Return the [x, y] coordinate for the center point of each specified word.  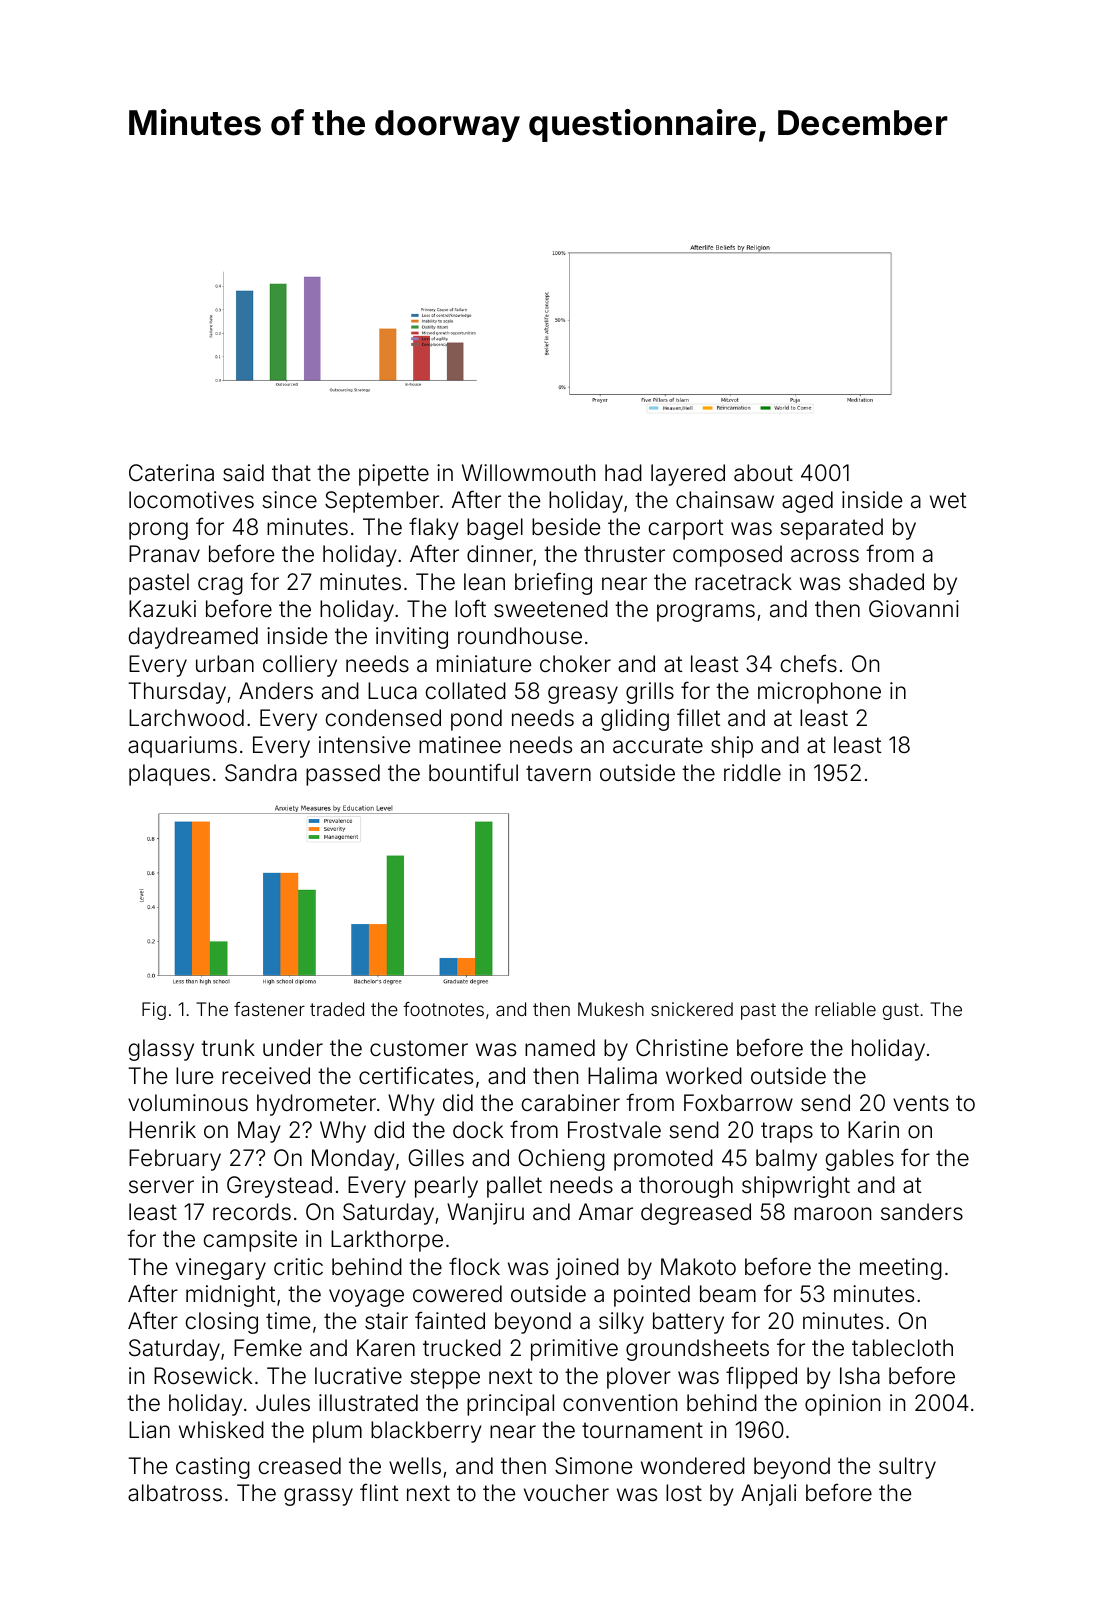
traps [787, 1132]
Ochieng [561, 1160]
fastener [269, 1009]
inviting [412, 638]
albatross [175, 1493]
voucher [566, 1493]
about [763, 473]
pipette [394, 475]
